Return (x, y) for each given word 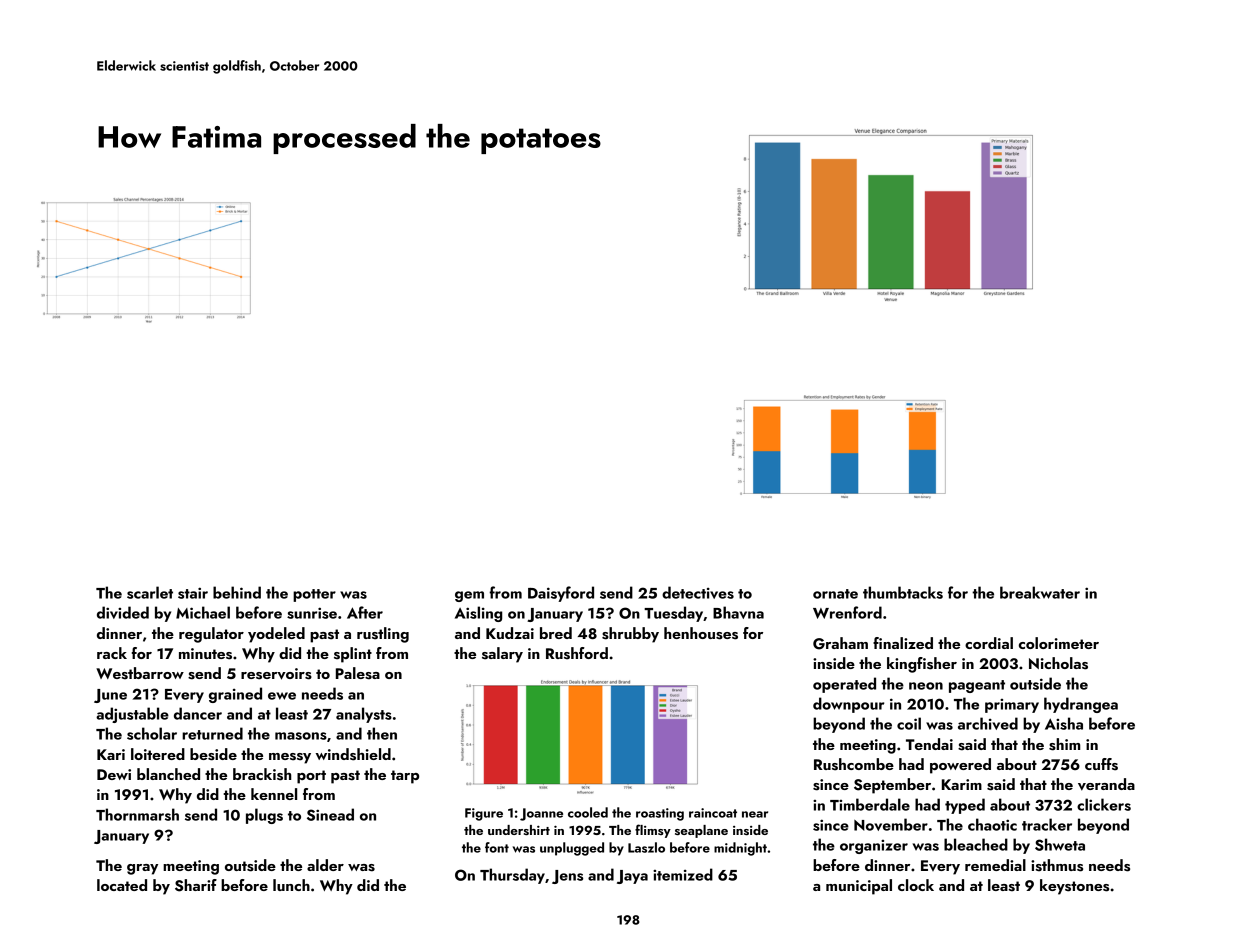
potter (314, 595)
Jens (567, 877)
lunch (291, 885)
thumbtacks (903, 592)
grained (235, 695)
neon (926, 686)
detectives (698, 592)
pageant (977, 686)
